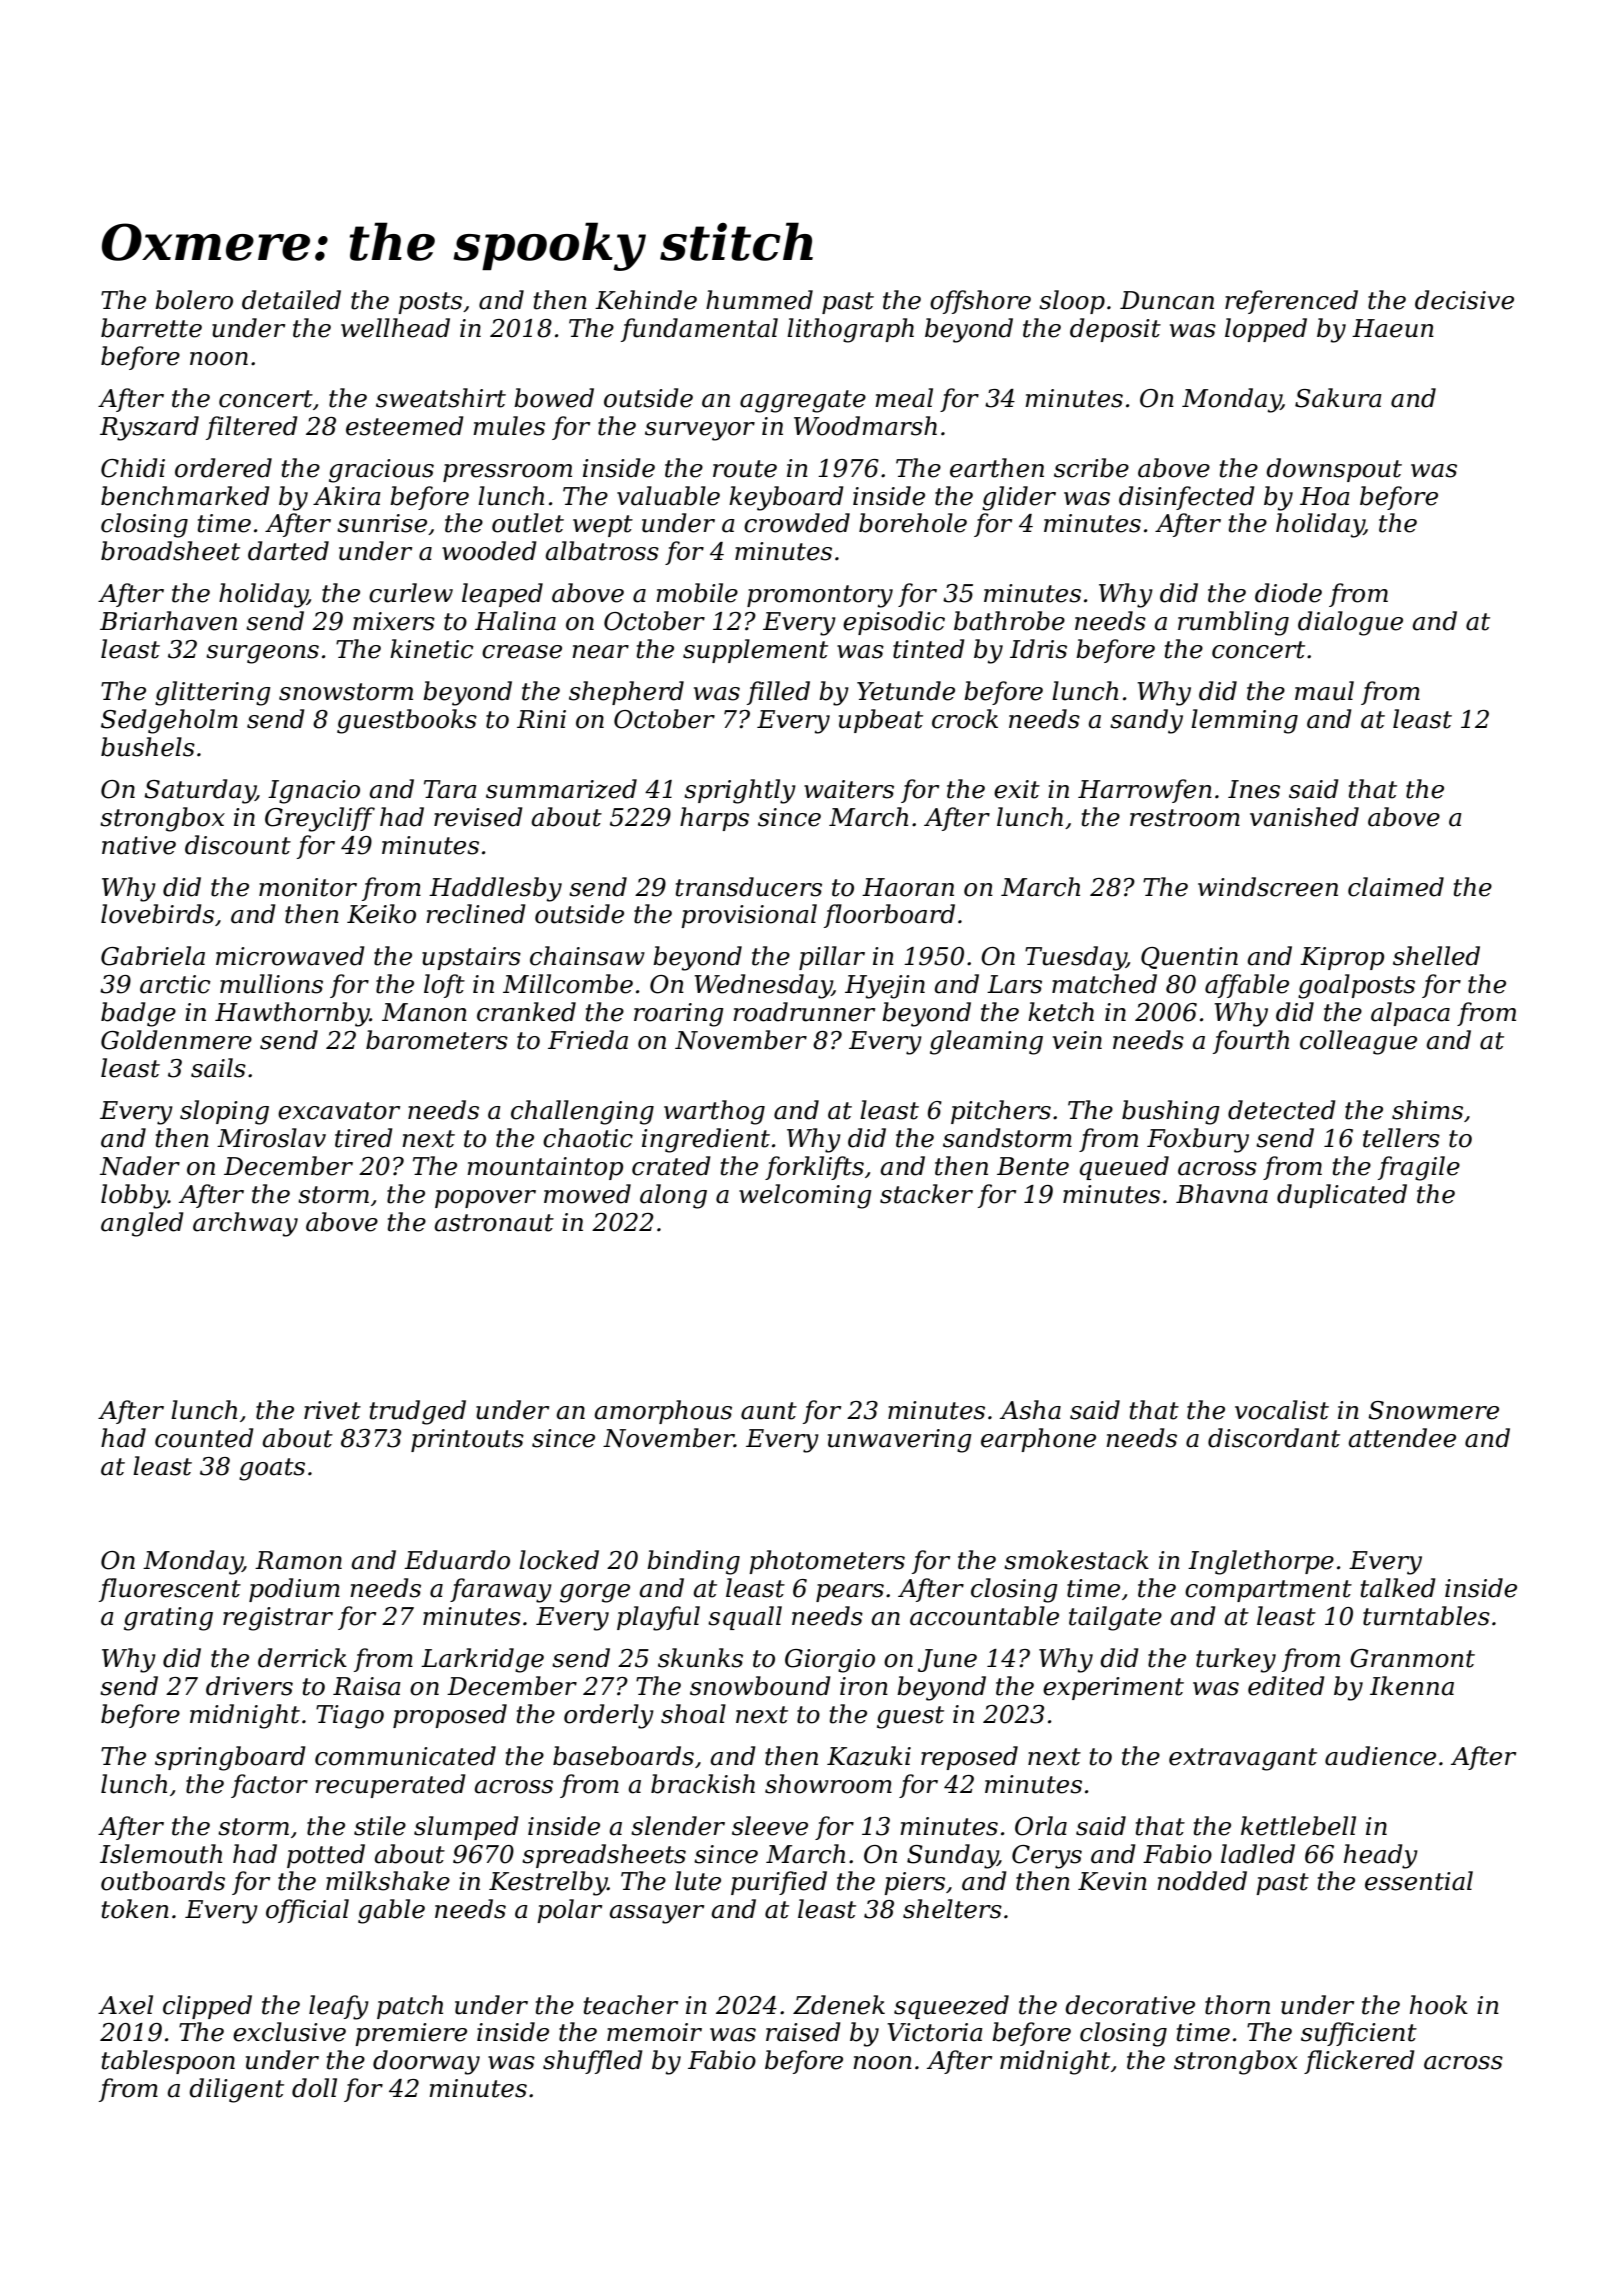 This page has width=1620, height=2292. Describe the element at coordinates (1286, 1686) in the page. I see `edited` at that location.
